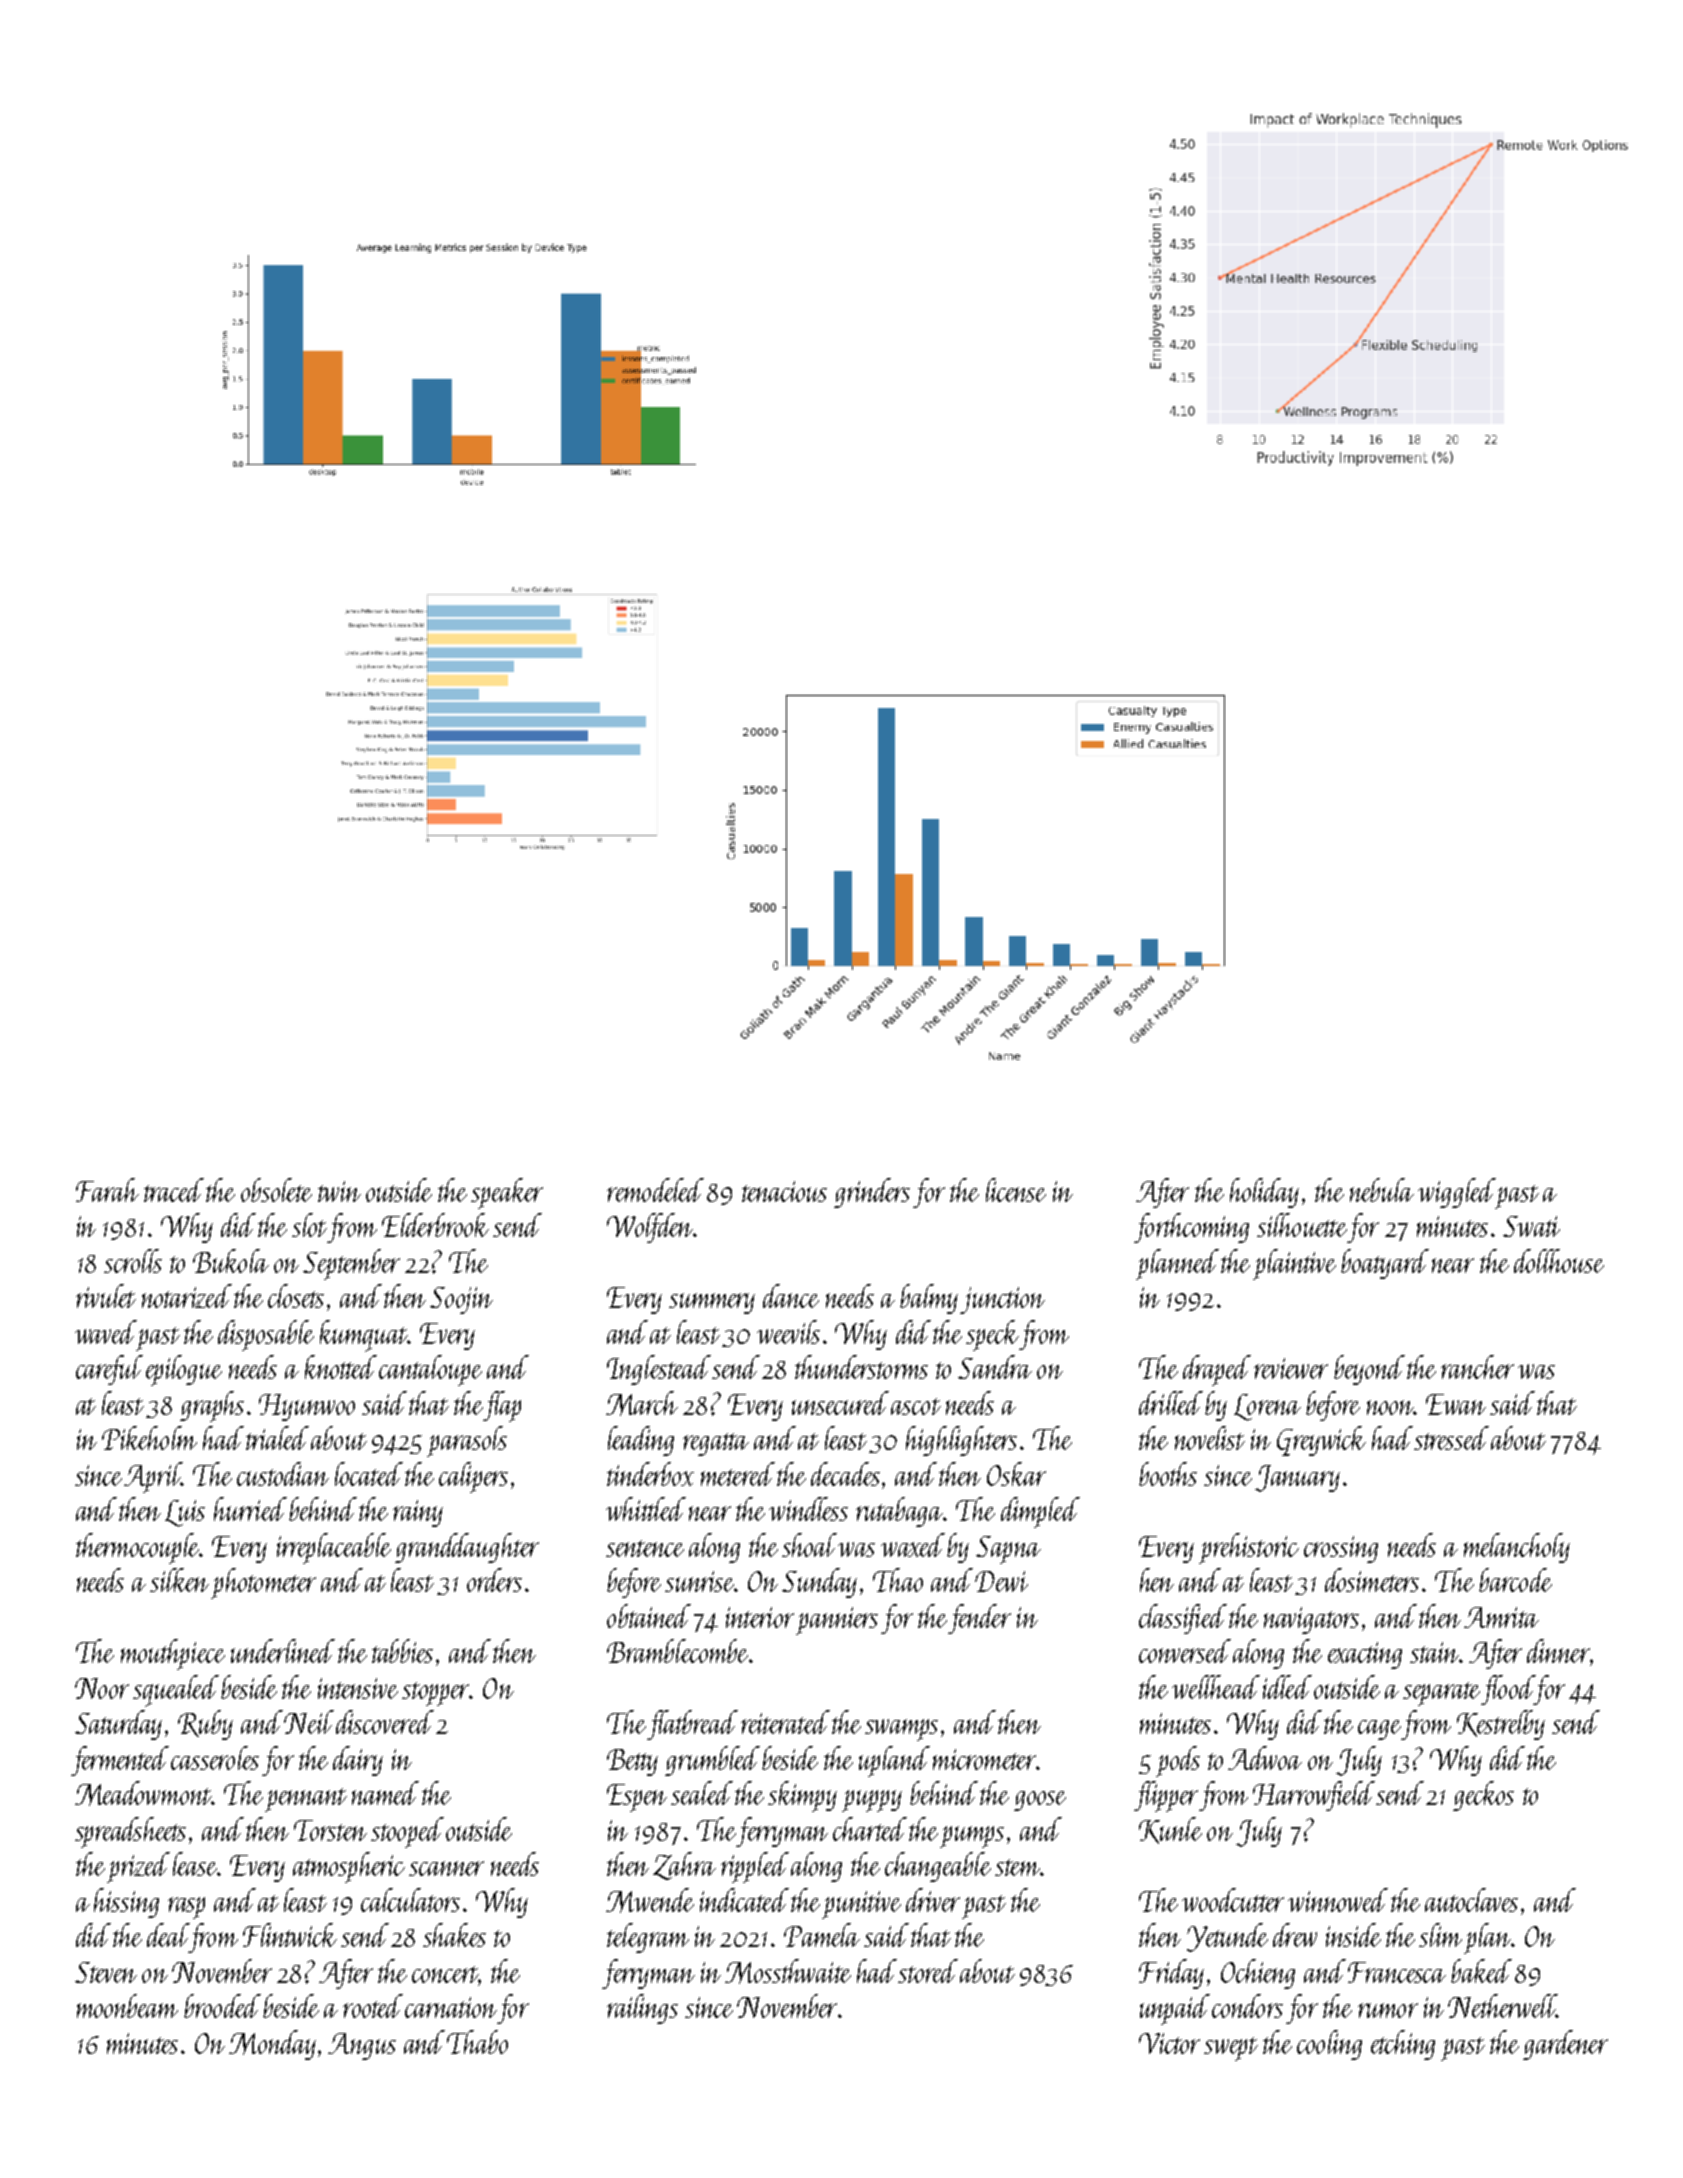 Image resolution: width=1683 pixels, height=2178 pixels. Describe the element at coordinates (650, 1474) in the image. I see `tinderbox` at that location.
